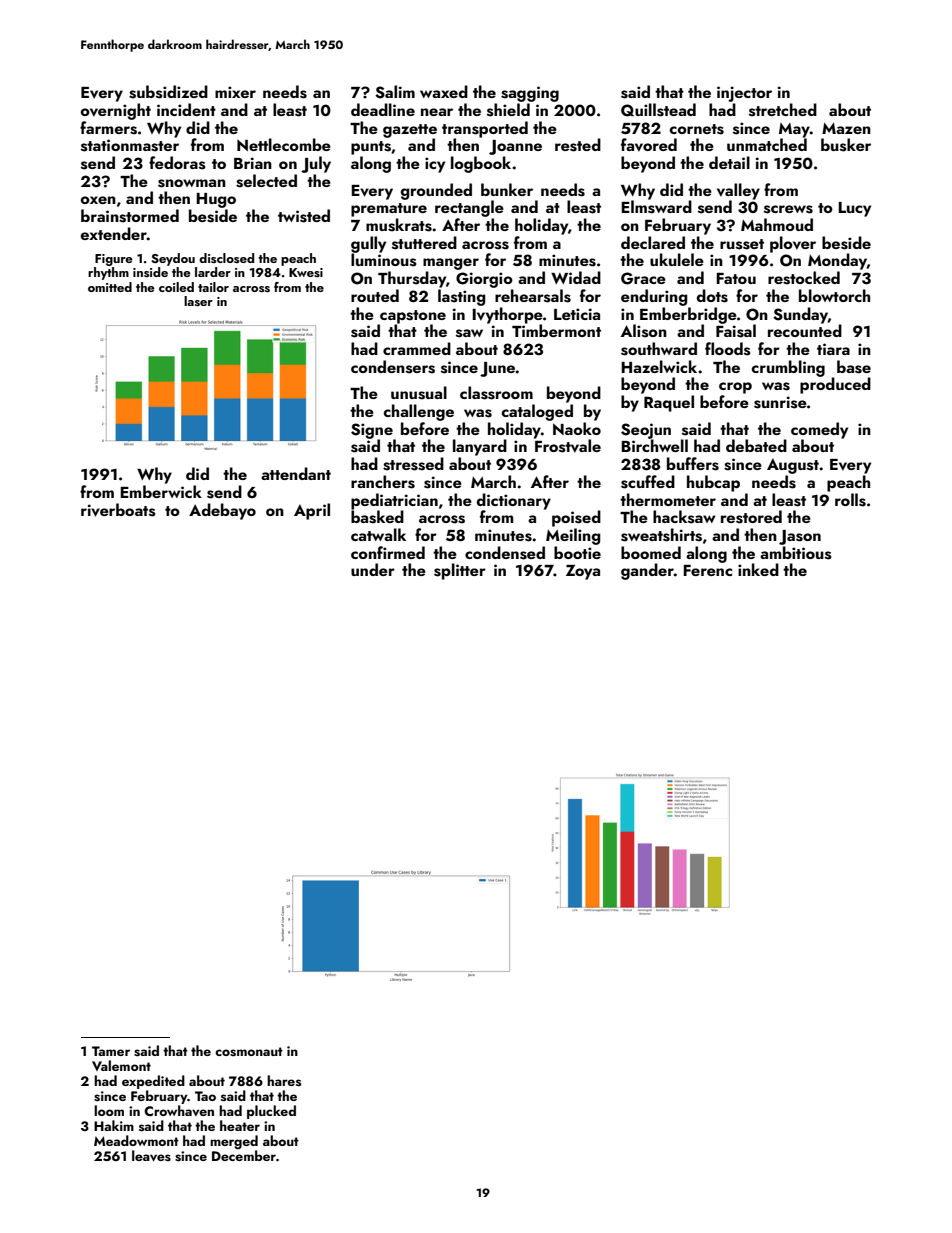  I want to click on stretched, so click(783, 110).
